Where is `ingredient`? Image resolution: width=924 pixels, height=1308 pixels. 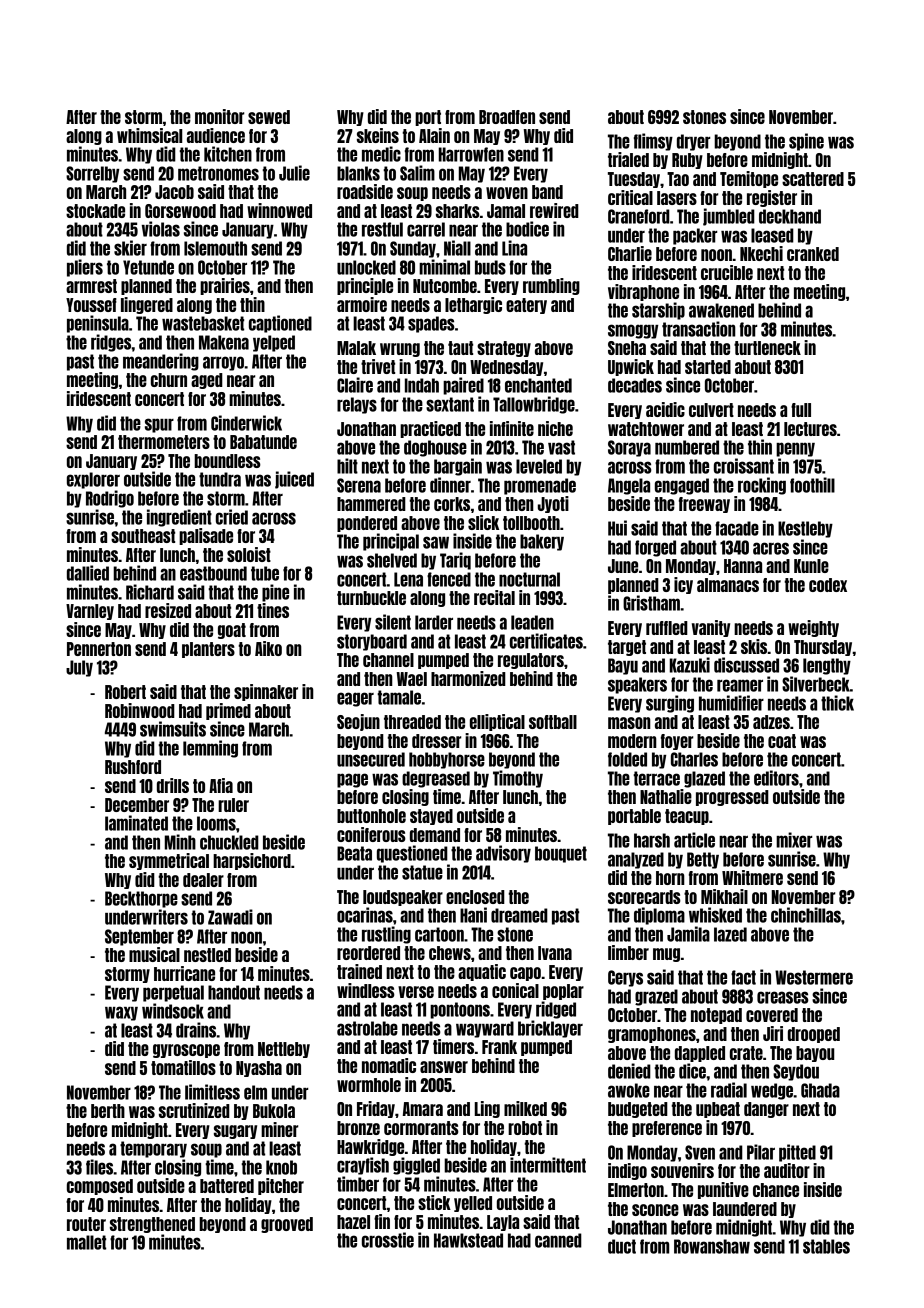
ingredient is located at coordinates (179, 518).
